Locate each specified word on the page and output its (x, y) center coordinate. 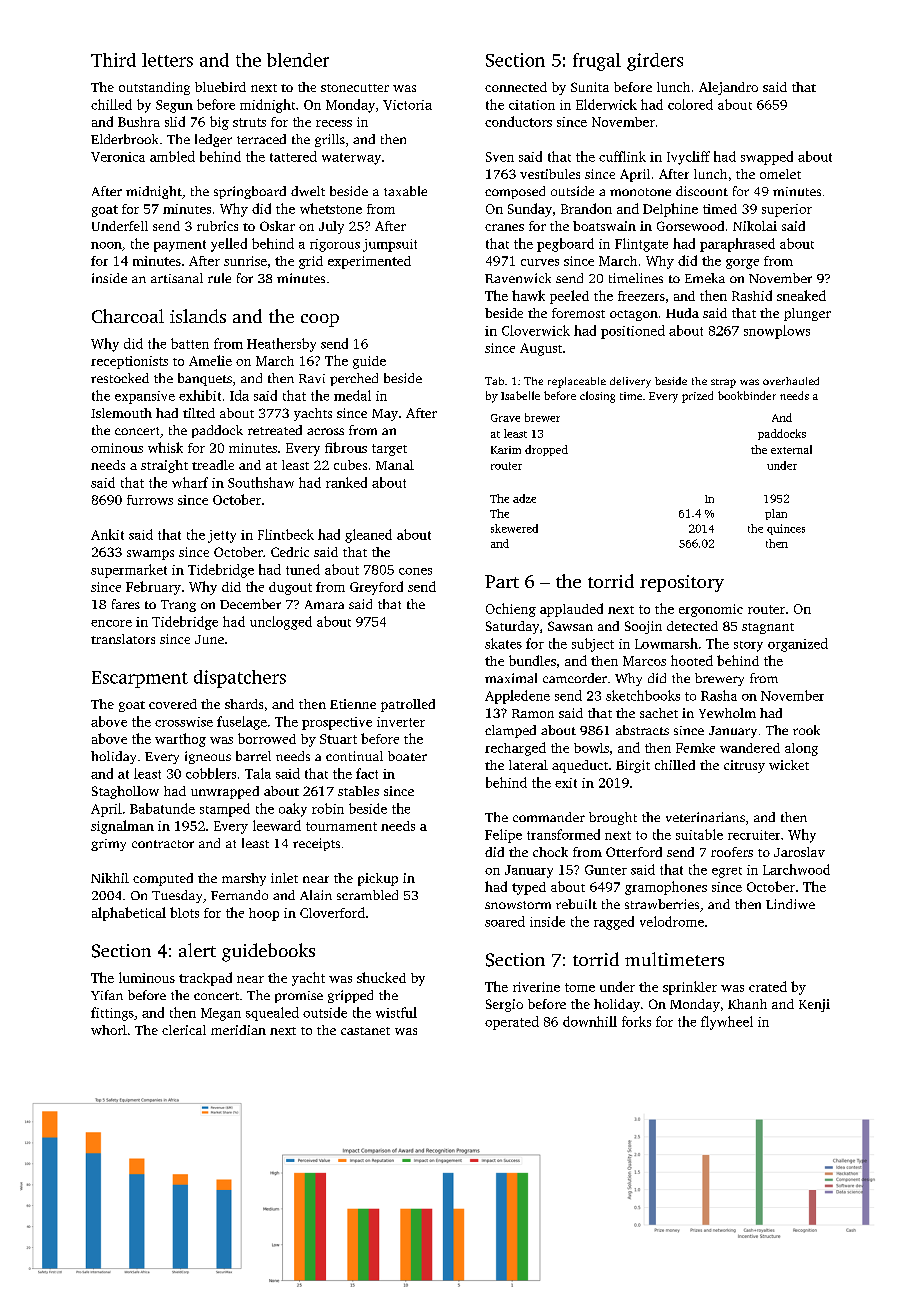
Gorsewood (690, 226)
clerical (184, 1030)
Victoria (407, 105)
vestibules (550, 174)
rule (219, 278)
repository (682, 583)
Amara (324, 604)
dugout (290, 588)
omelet (780, 174)
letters (167, 60)
